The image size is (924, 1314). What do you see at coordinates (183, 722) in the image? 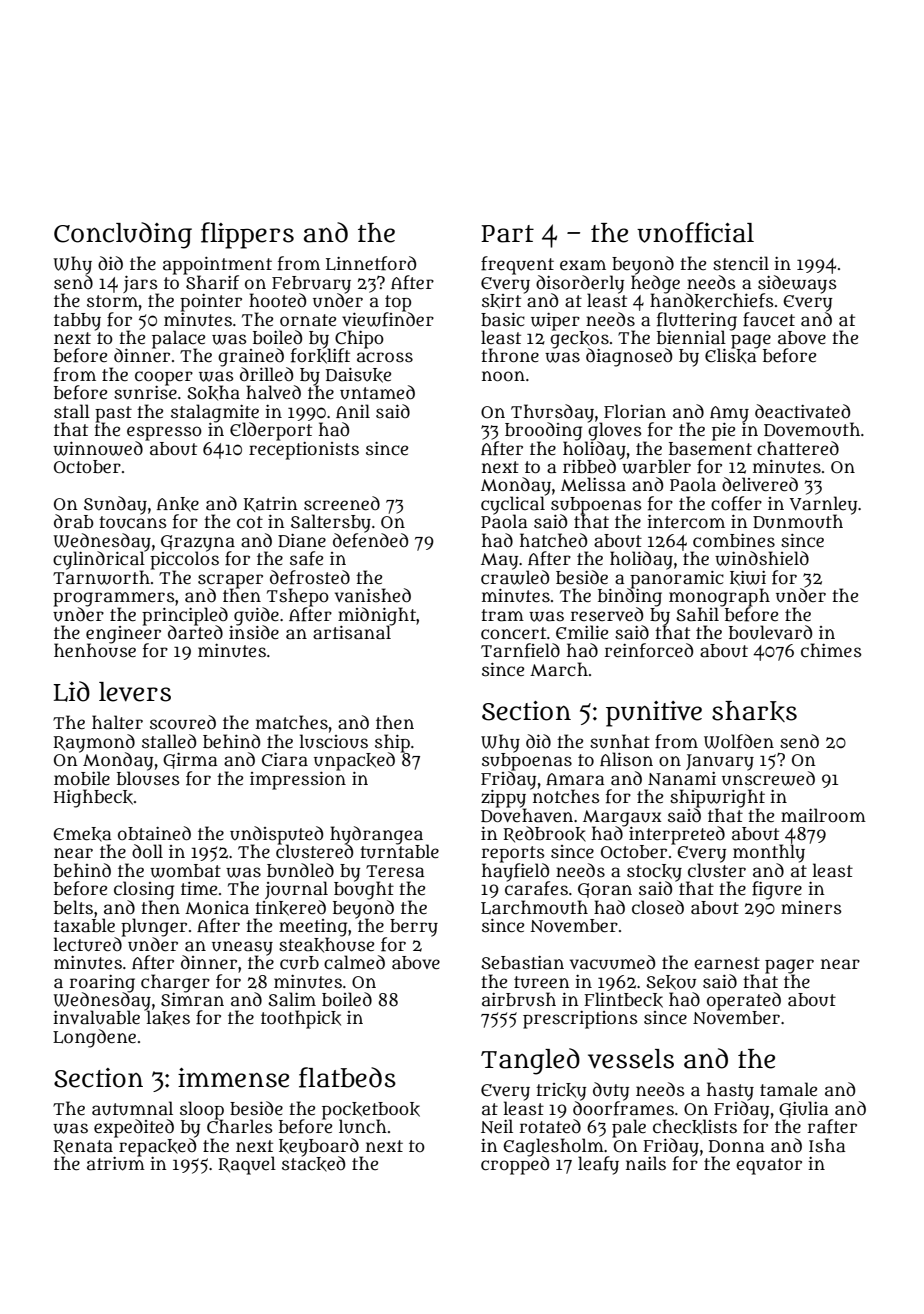
I see `scoured` at bounding box center [183, 722].
